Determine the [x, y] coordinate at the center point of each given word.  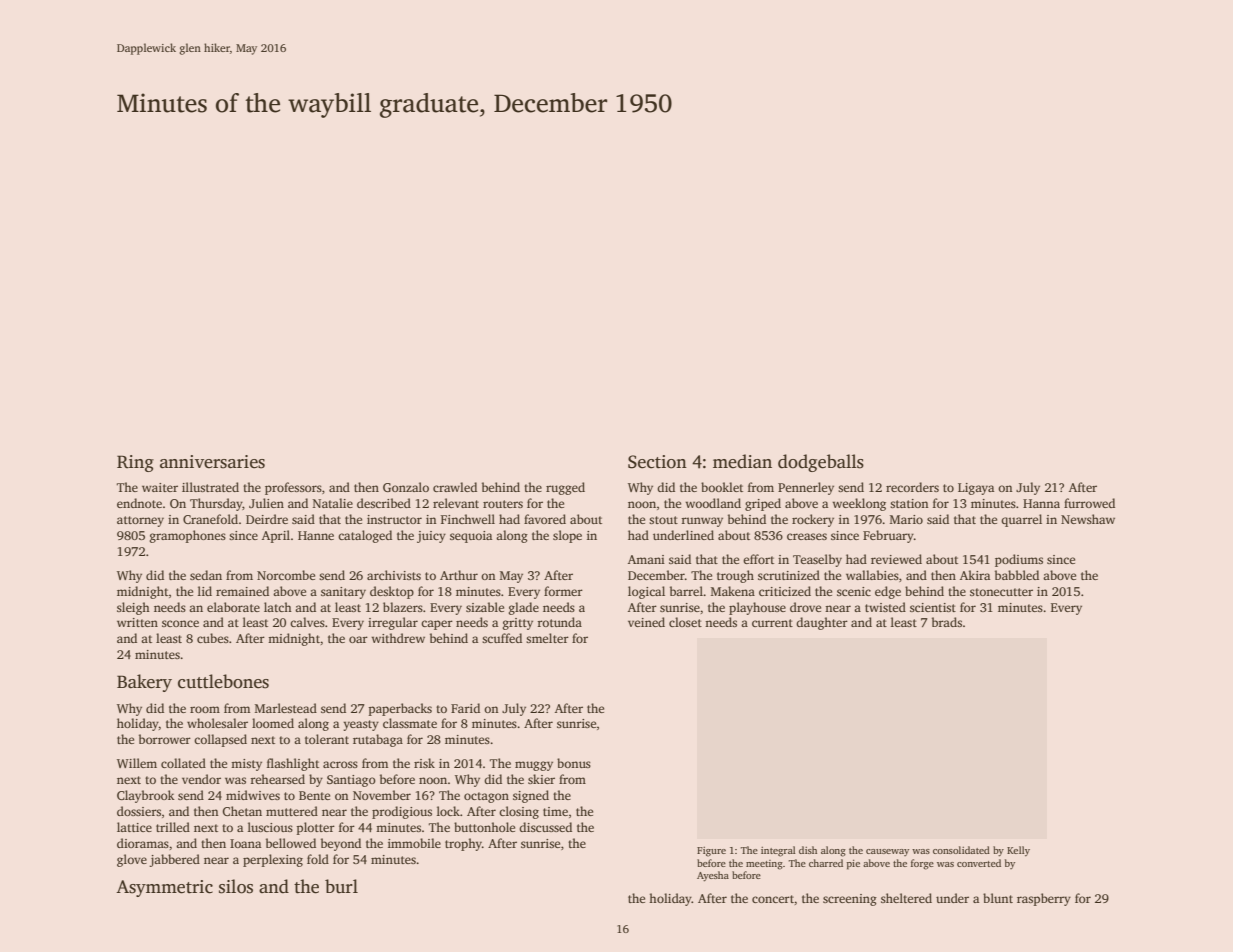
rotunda [559, 622]
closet [685, 622]
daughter [822, 623]
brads [947, 622]
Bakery [144, 683]
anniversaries [212, 462]
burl [341, 886]
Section [657, 462]
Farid [465, 708]
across [340, 764]
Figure [711, 852]
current [772, 623]
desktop [392, 592]
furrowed [1089, 503]
